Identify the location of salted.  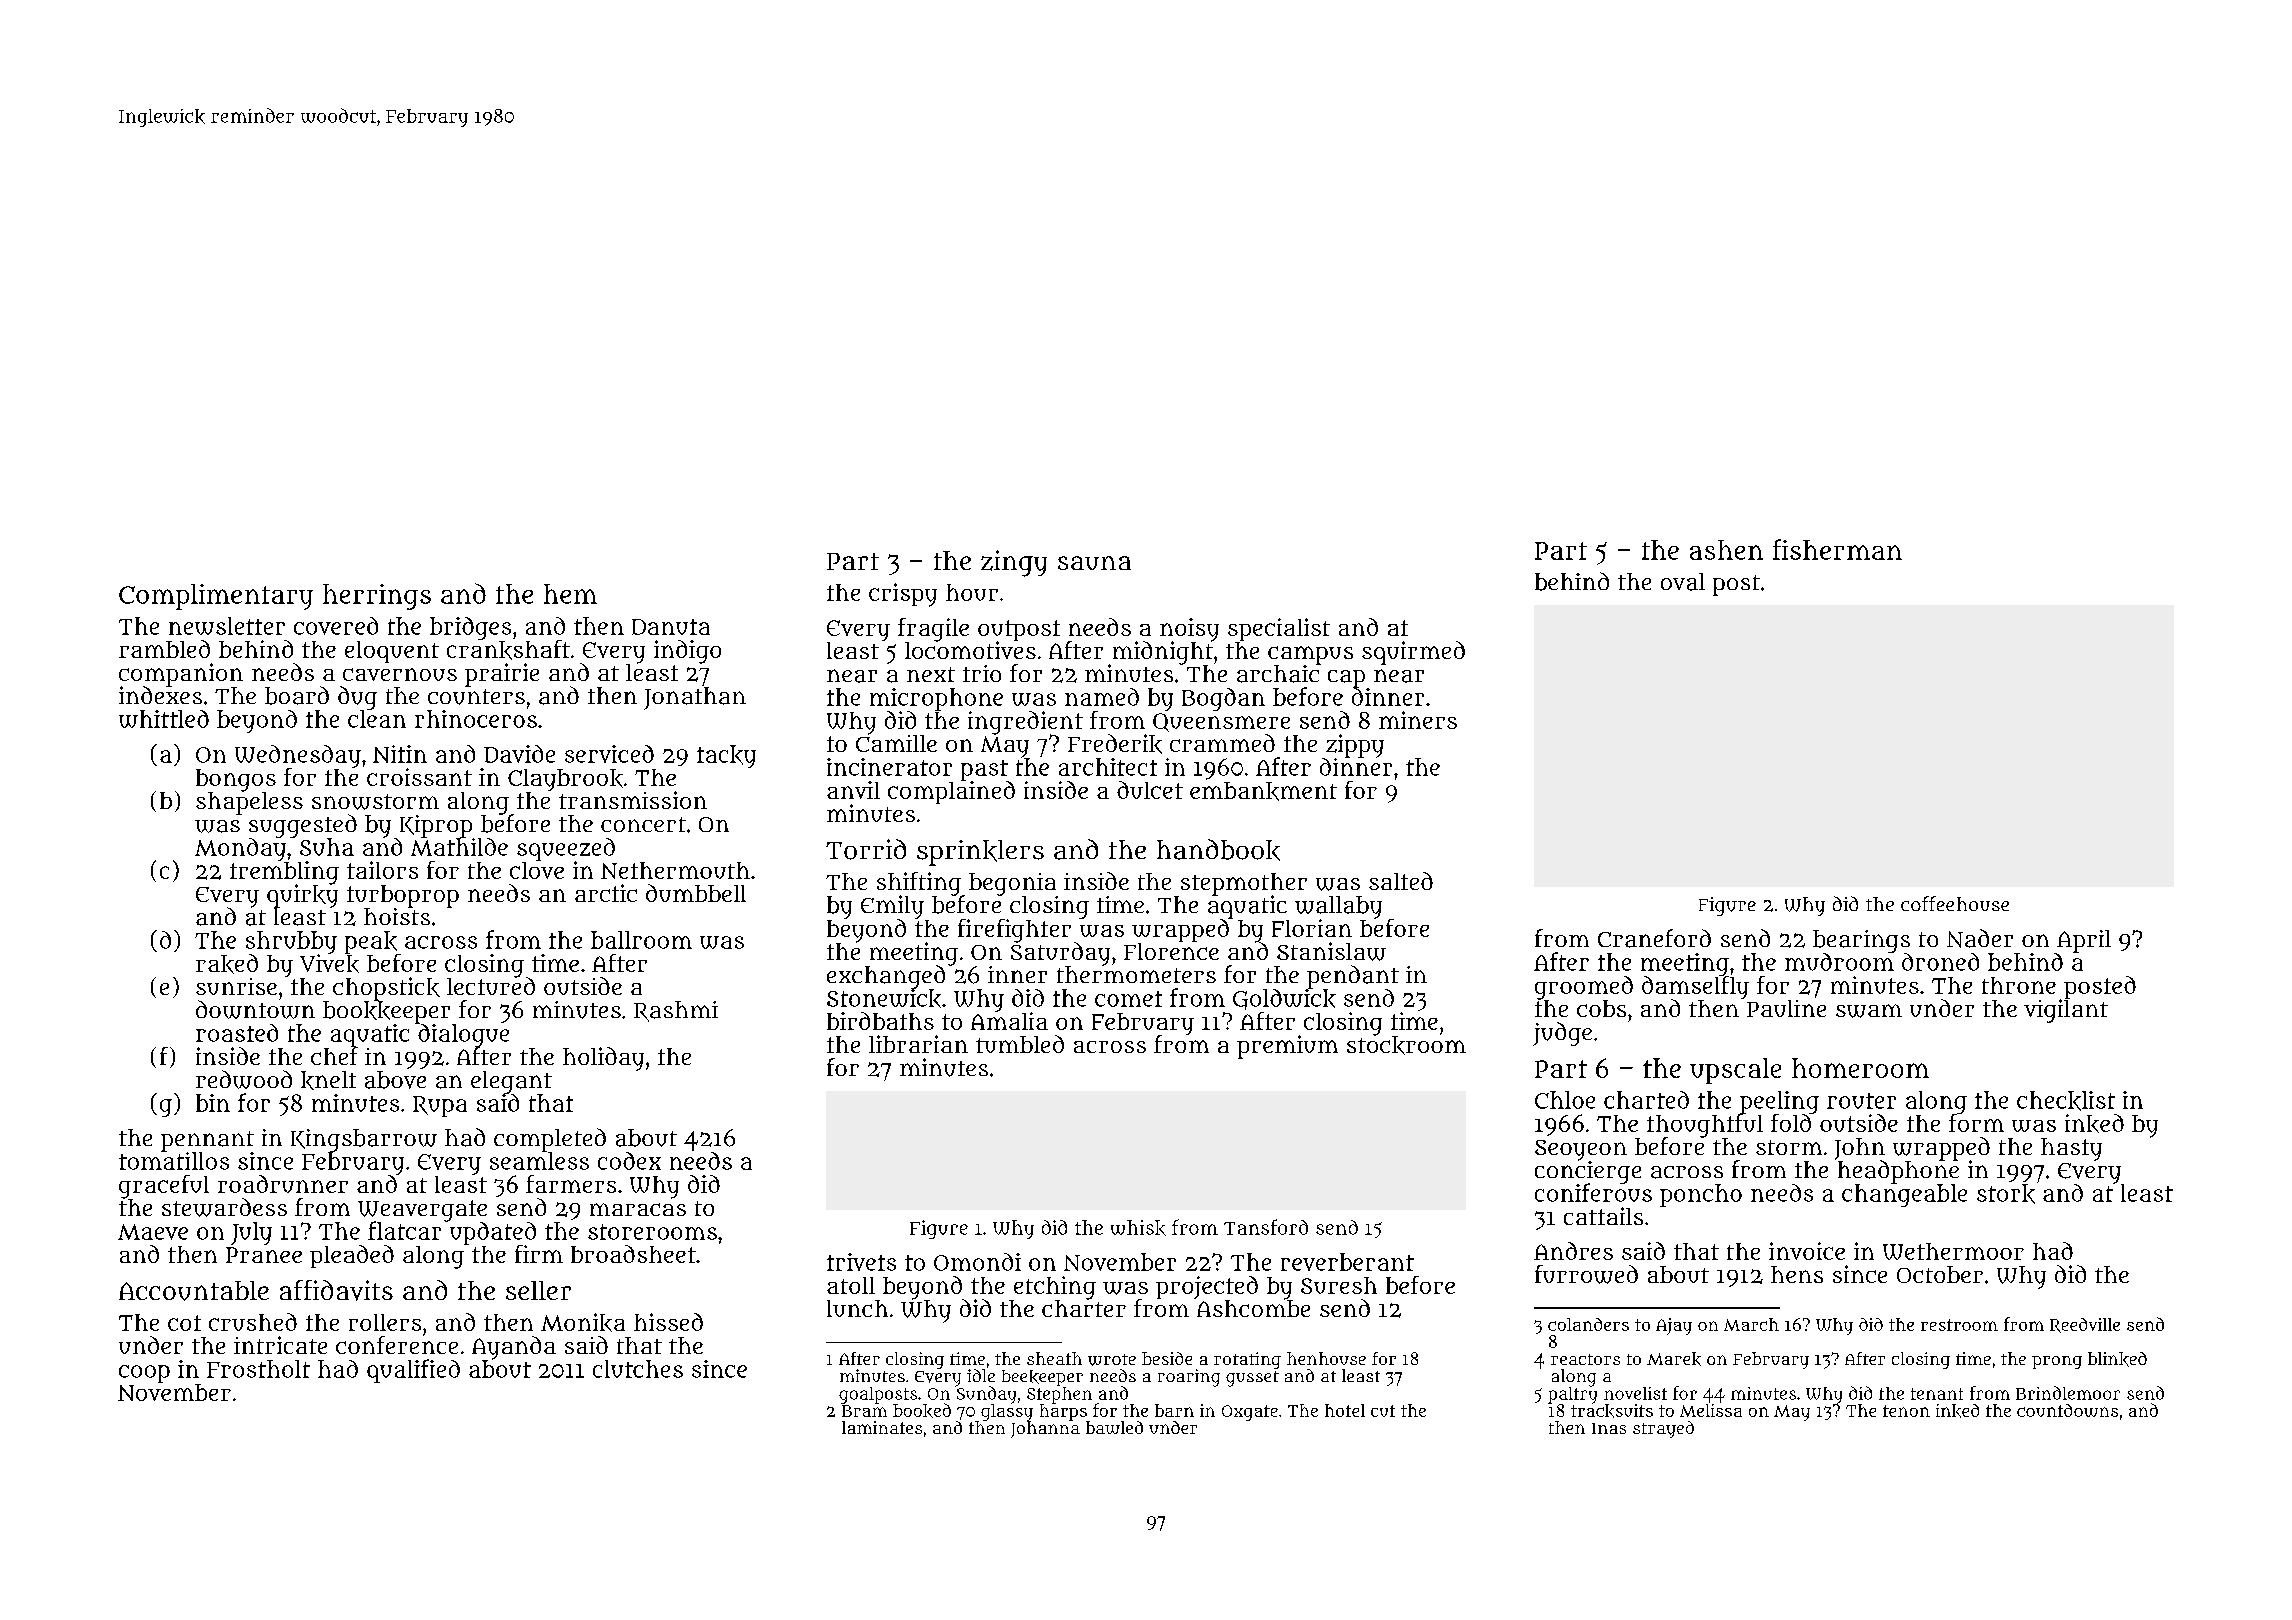
(1401, 881).
